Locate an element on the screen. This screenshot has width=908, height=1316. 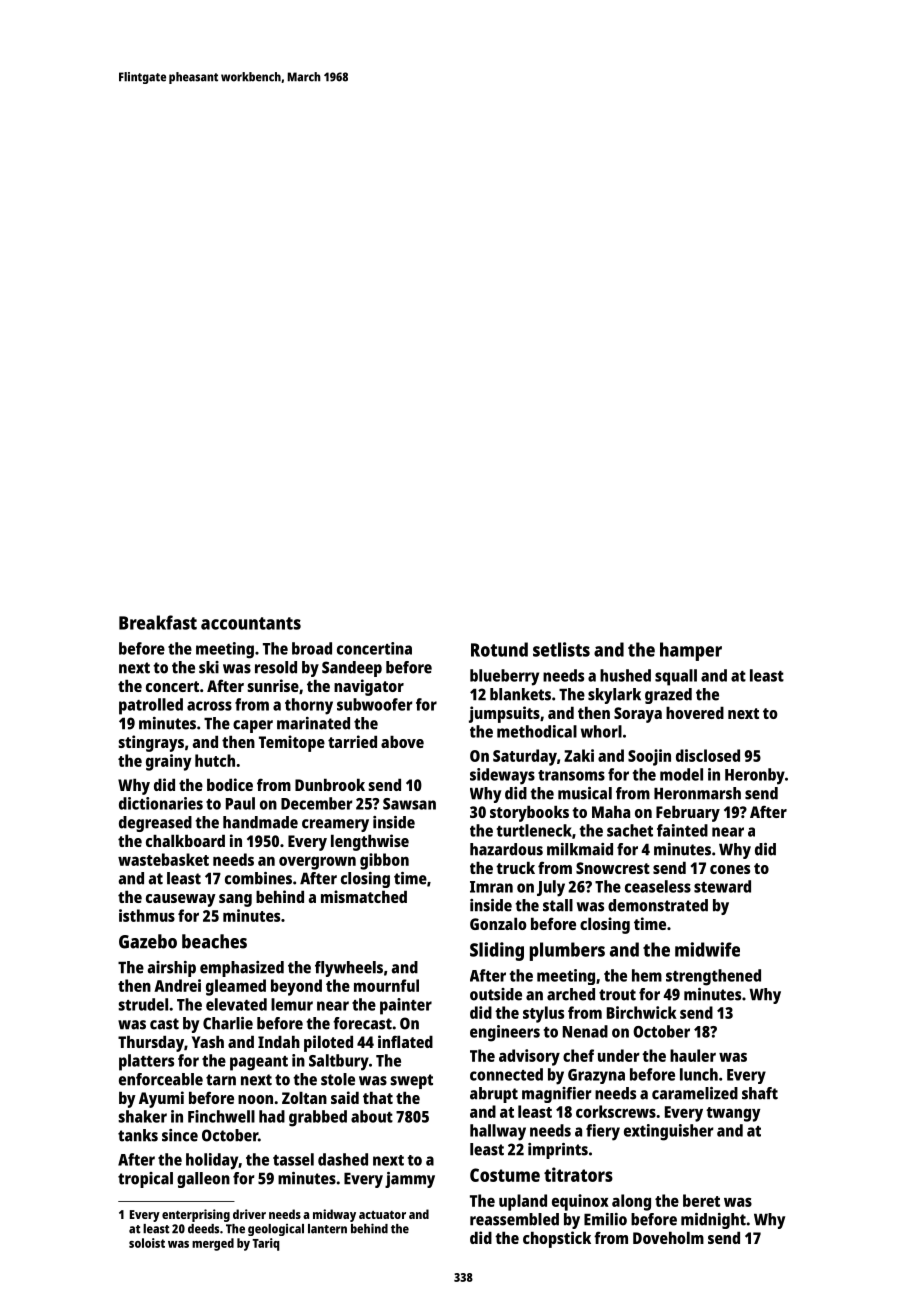
model is located at coordinates (681, 774).
